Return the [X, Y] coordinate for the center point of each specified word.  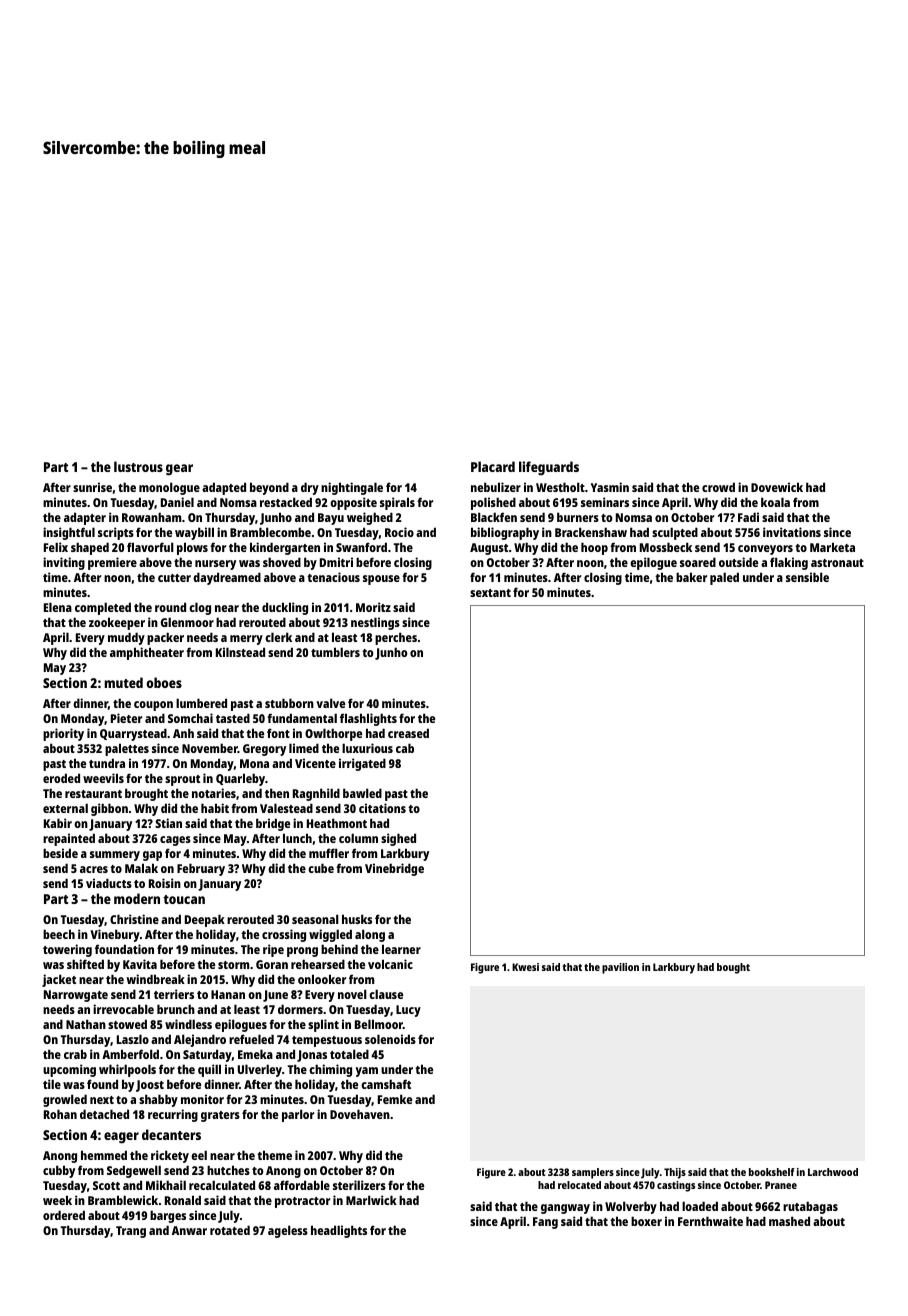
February [201, 869]
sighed [398, 839]
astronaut [837, 563]
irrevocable [123, 1009]
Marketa [832, 547]
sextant [490, 593]
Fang [545, 1223]
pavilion [620, 968]
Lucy [408, 1011]
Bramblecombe [270, 532]
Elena [58, 607]
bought [733, 968]
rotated [230, 1230]
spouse [381, 580]
